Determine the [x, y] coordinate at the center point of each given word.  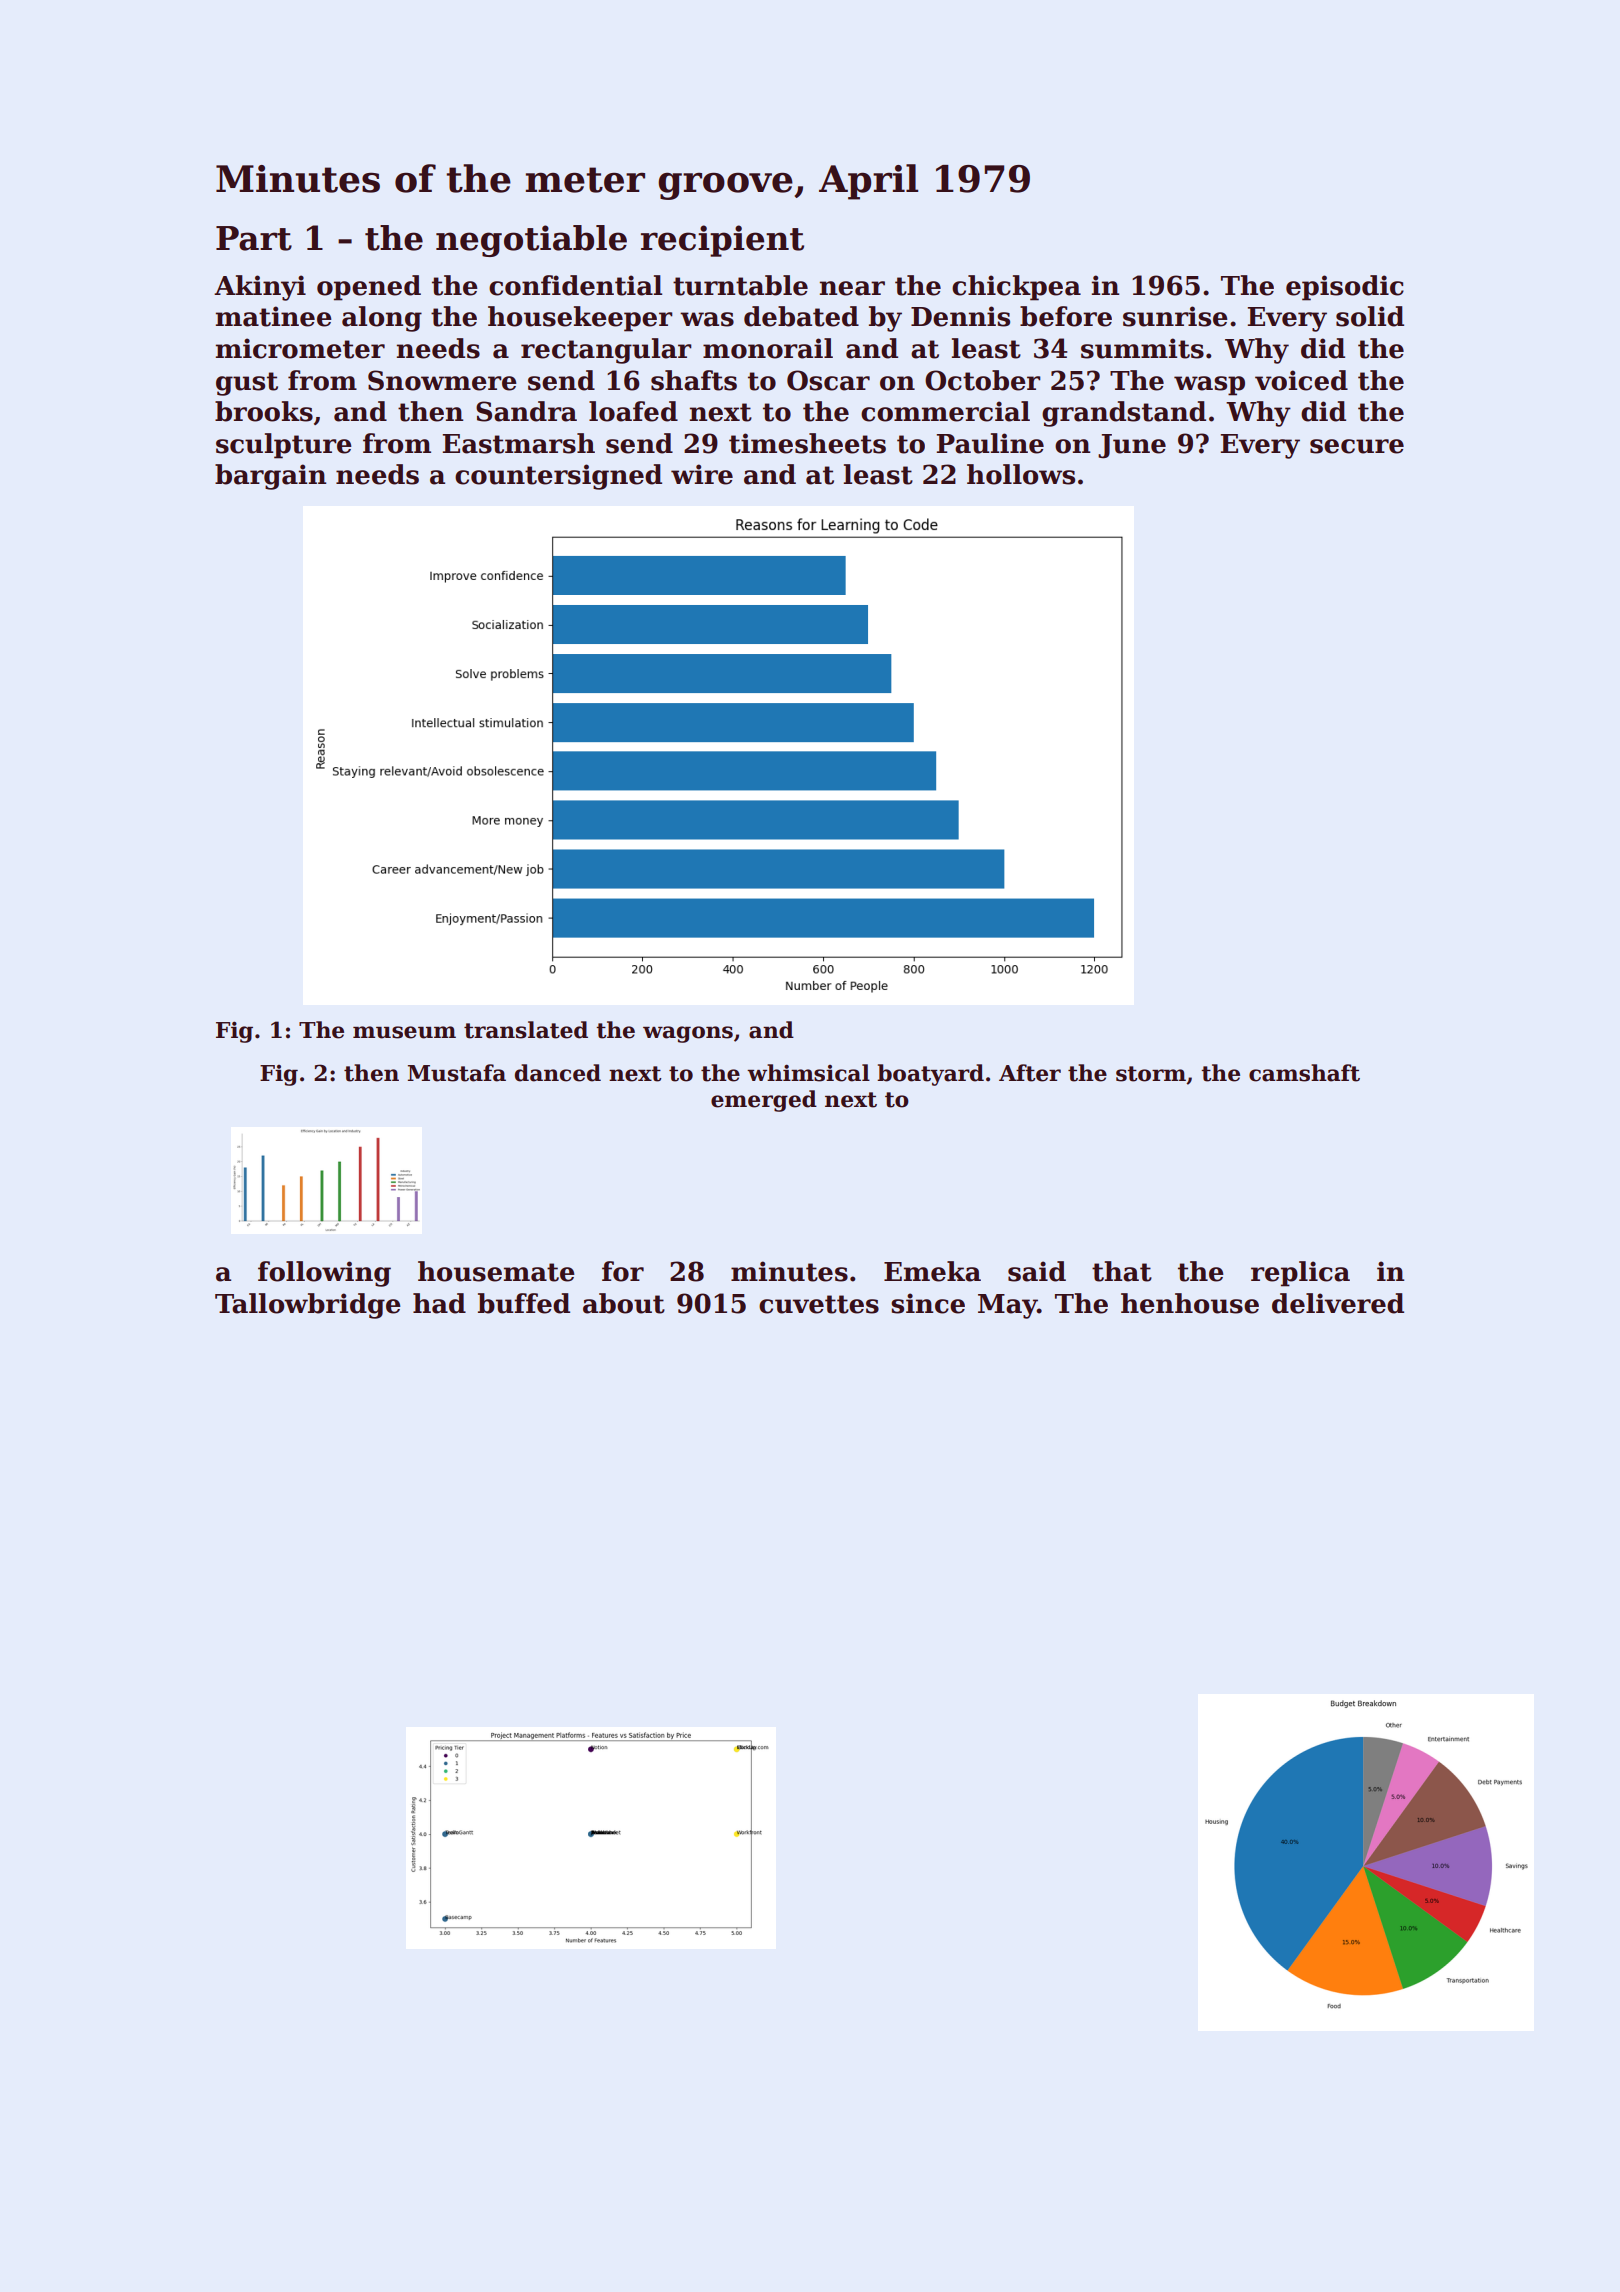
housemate [496, 1271]
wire [702, 474]
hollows [1021, 474]
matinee [273, 316]
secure [1357, 446]
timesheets [807, 443]
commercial [945, 411]
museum [404, 1032]
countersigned [558, 477]
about [624, 1303]
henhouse [1190, 1303]
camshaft [1304, 1073]
